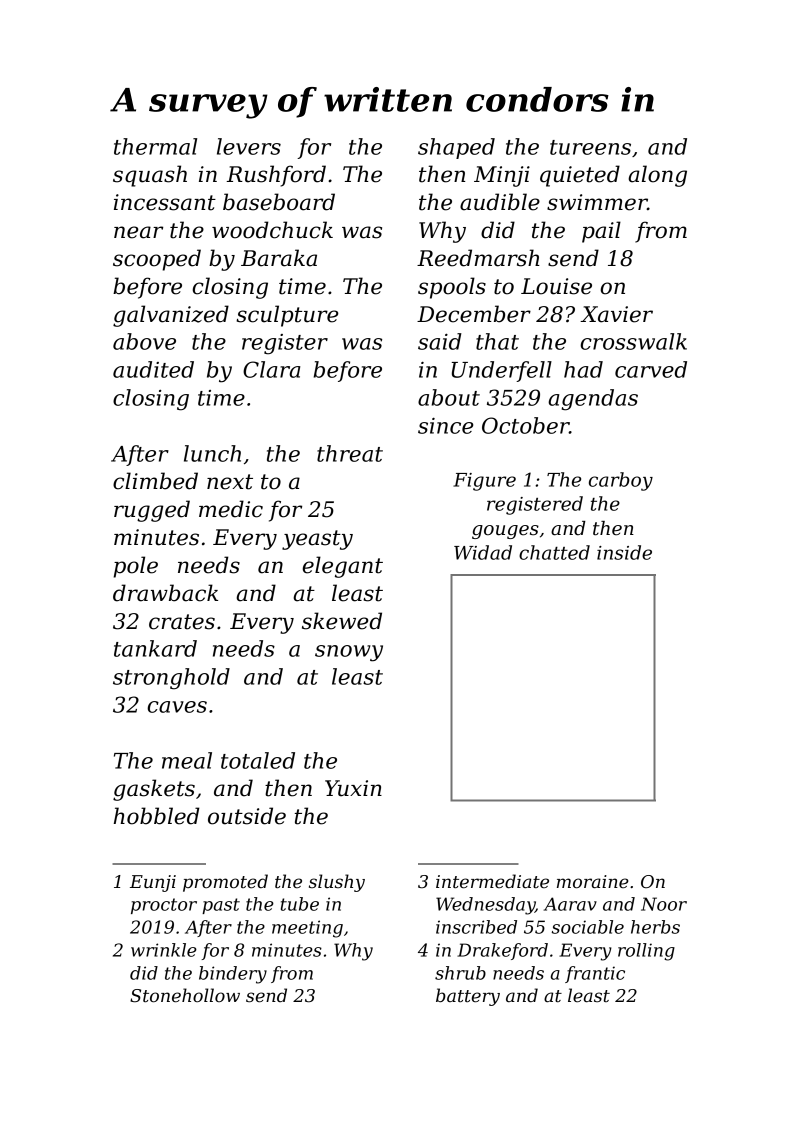 Image resolution: width=801 pixels, height=1136 pixels. Describe the element at coordinates (657, 176) in the screenshot. I see `along` at that location.
